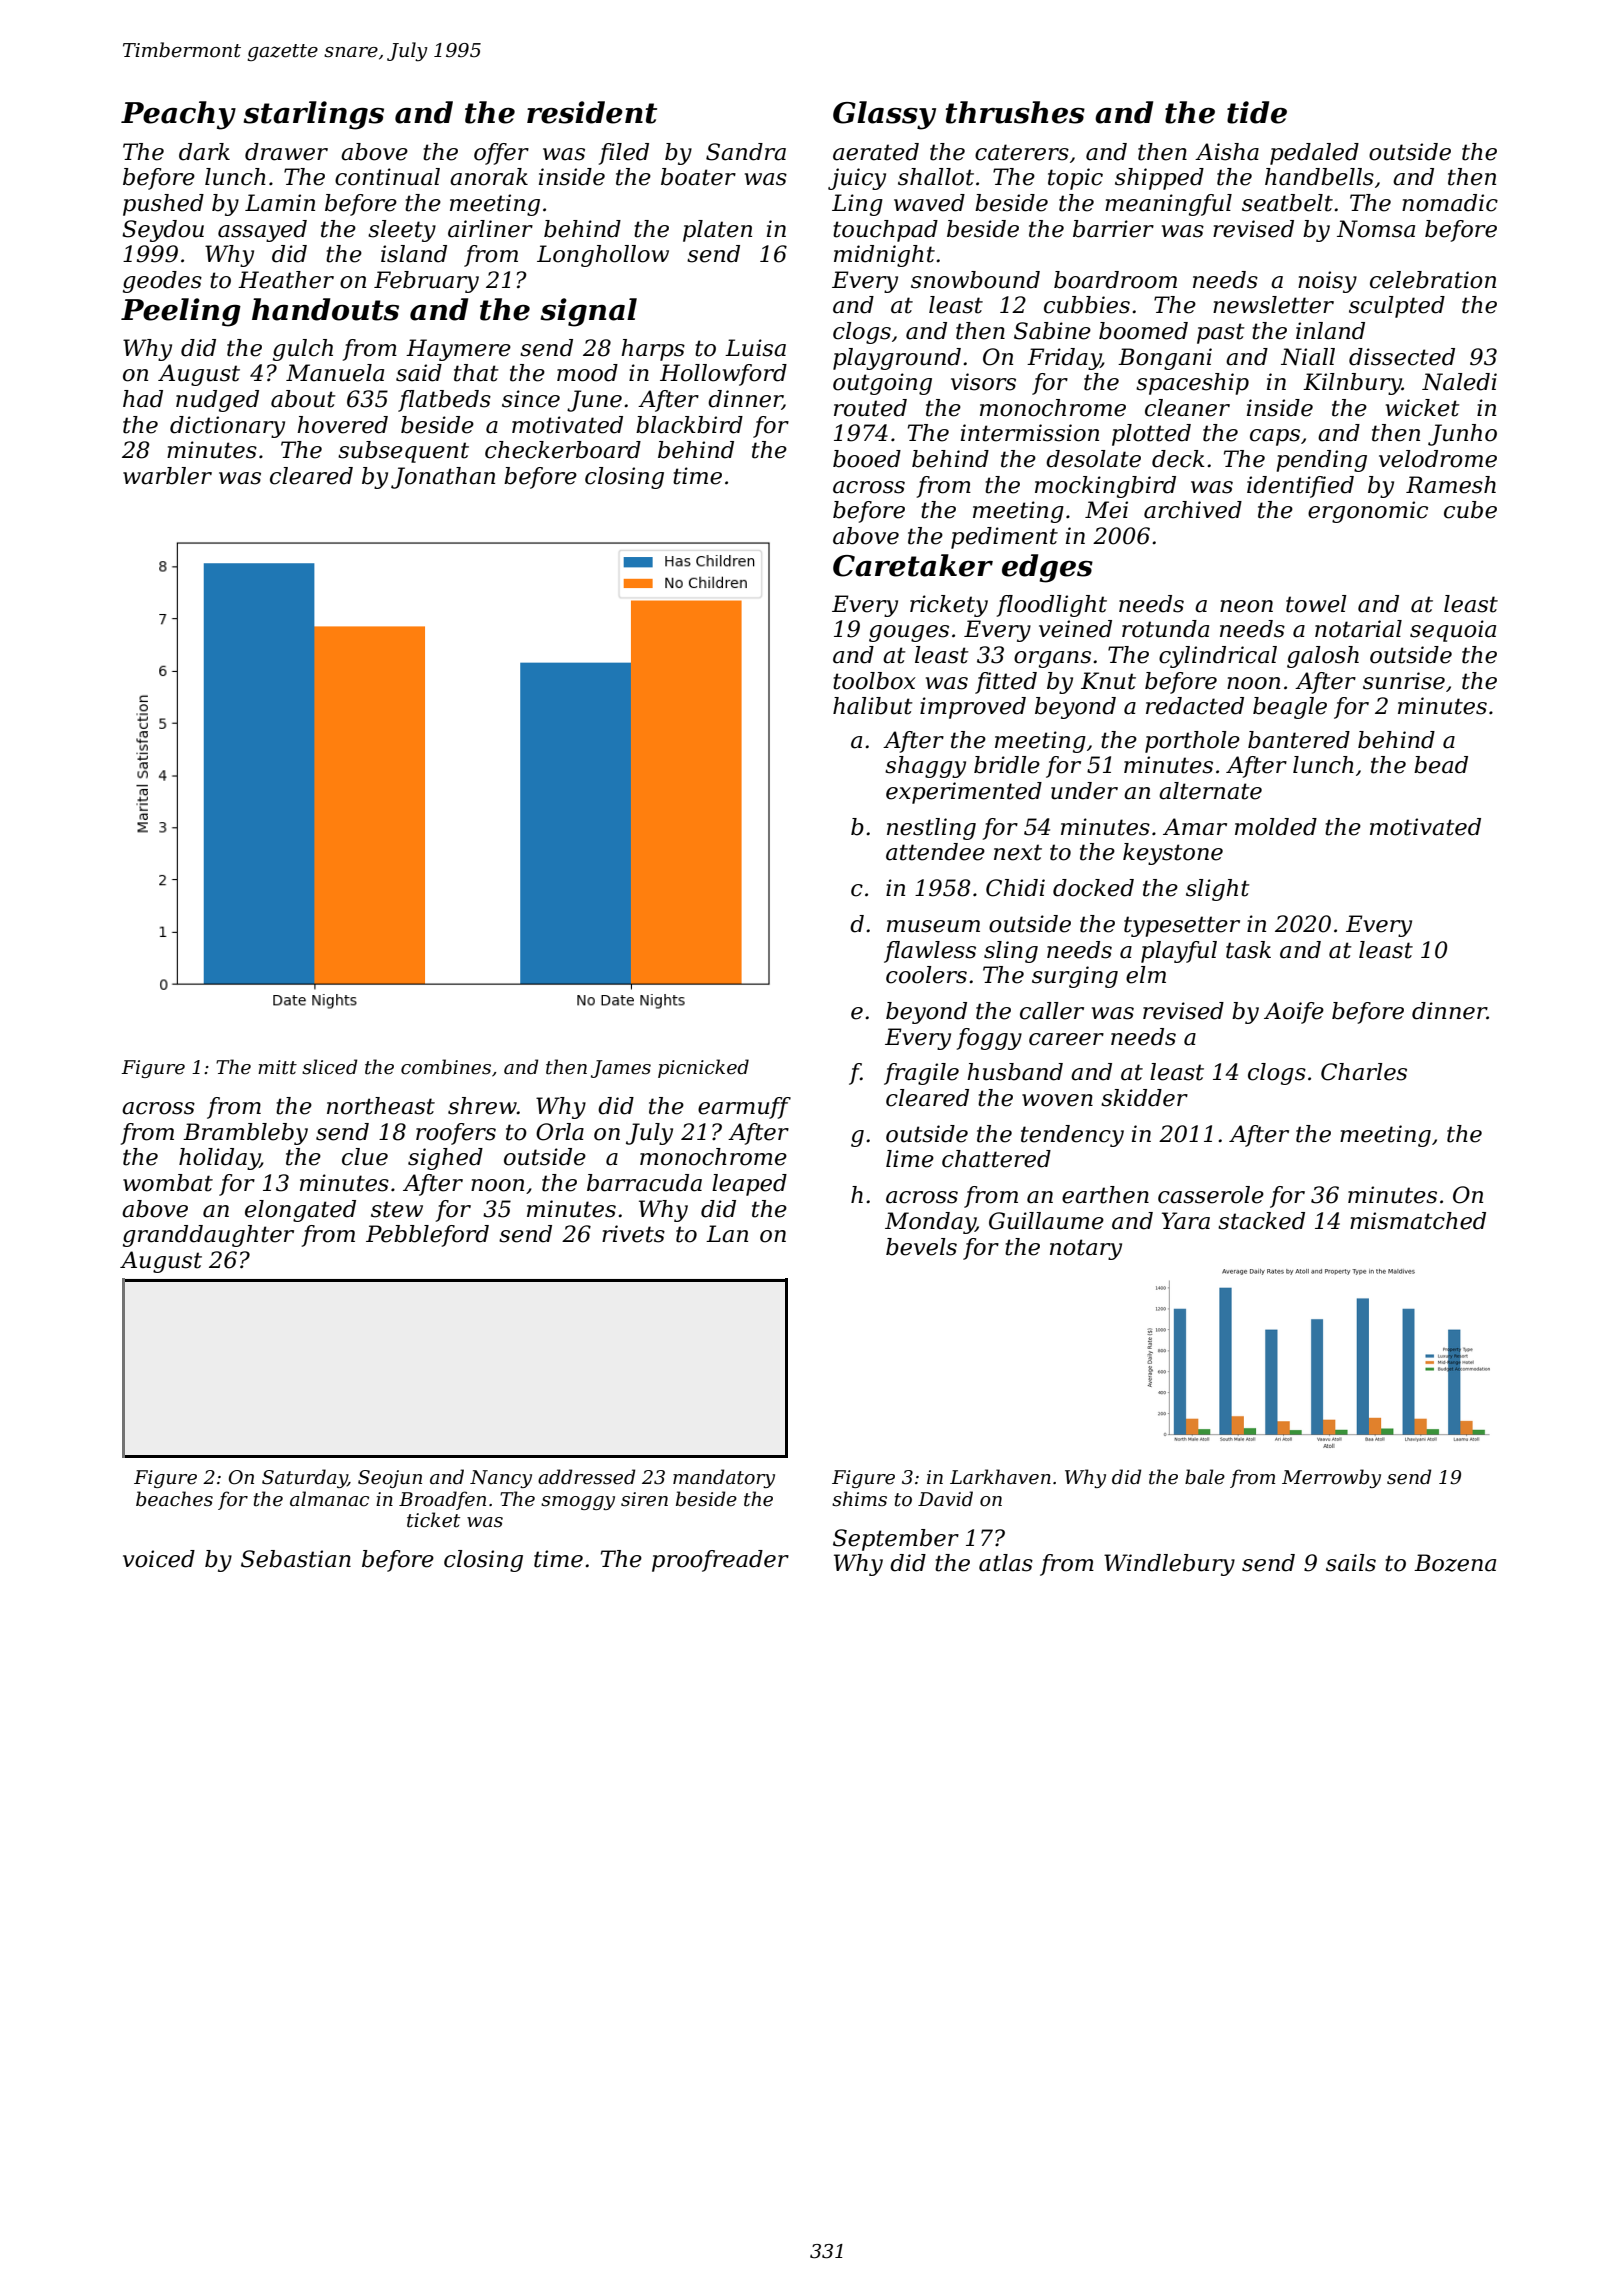  I want to click on museum, so click(933, 926).
